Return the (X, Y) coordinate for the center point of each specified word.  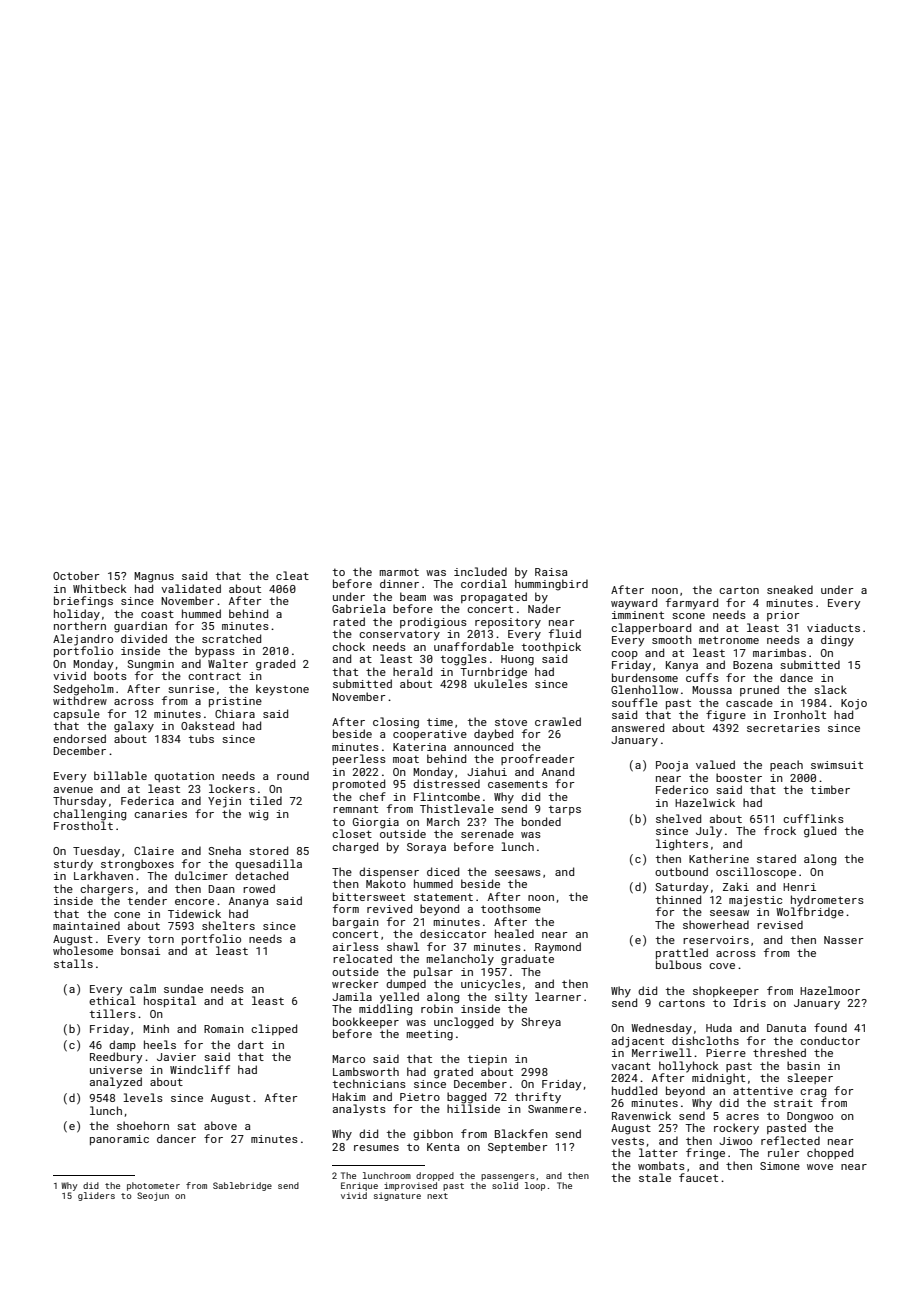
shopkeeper (726, 991)
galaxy (134, 727)
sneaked (790, 589)
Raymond (558, 948)
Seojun (153, 1196)
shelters (228, 925)
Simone (780, 1166)
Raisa (551, 572)
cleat (292, 575)
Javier (176, 1057)
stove (511, 722)
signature (397, 1196)
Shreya (541, 1023)
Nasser (844, 940)
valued (715, 764)
